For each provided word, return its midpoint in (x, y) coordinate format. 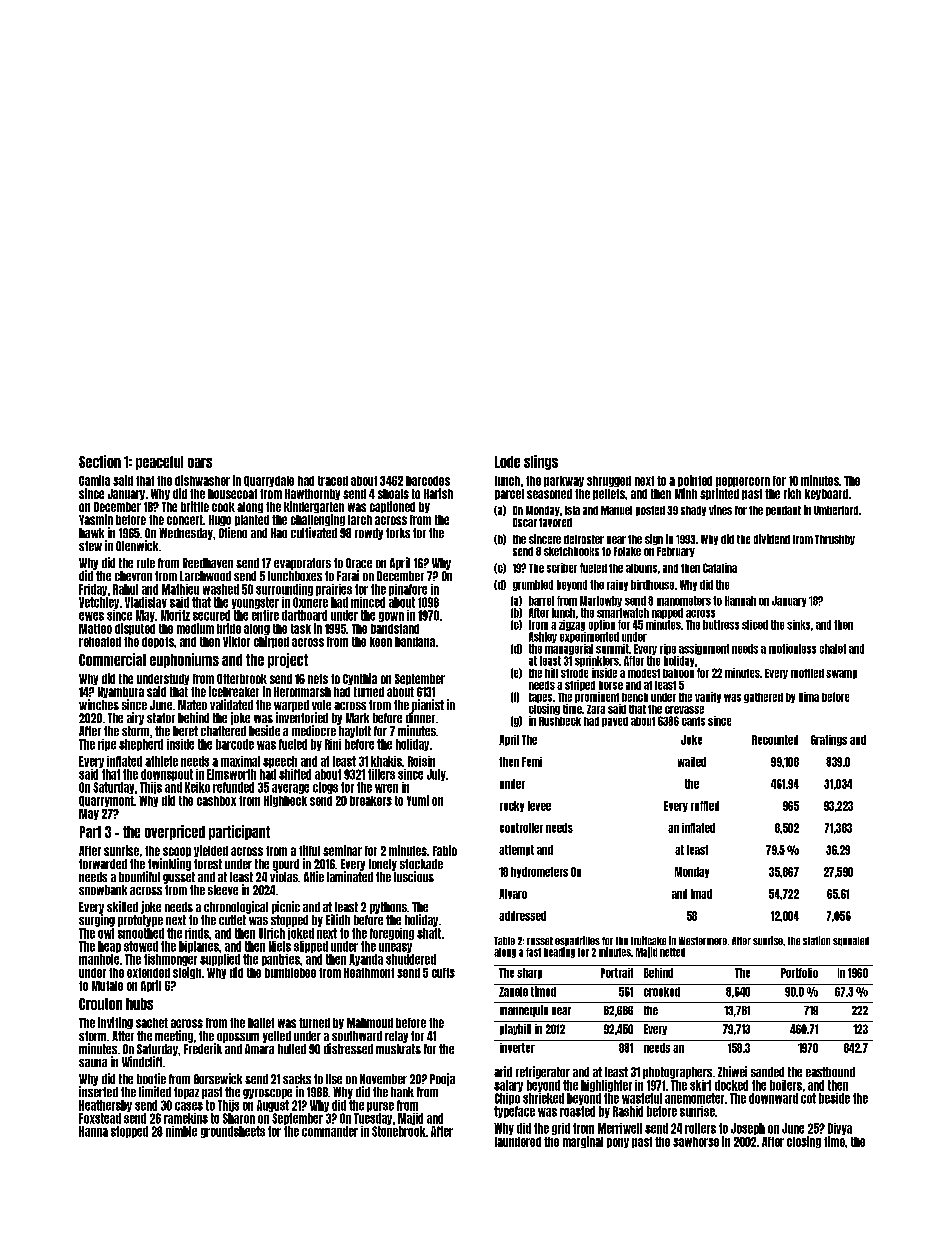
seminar (342, 850)
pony (618, 1143)
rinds (197, 933)
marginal (583, 1142)
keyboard (826, 494)
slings (541, 462)
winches (99, 704)
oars (200, 463)
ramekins (186, 1118)
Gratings (829, 740)
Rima (809, 697)
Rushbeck (560, 721)
